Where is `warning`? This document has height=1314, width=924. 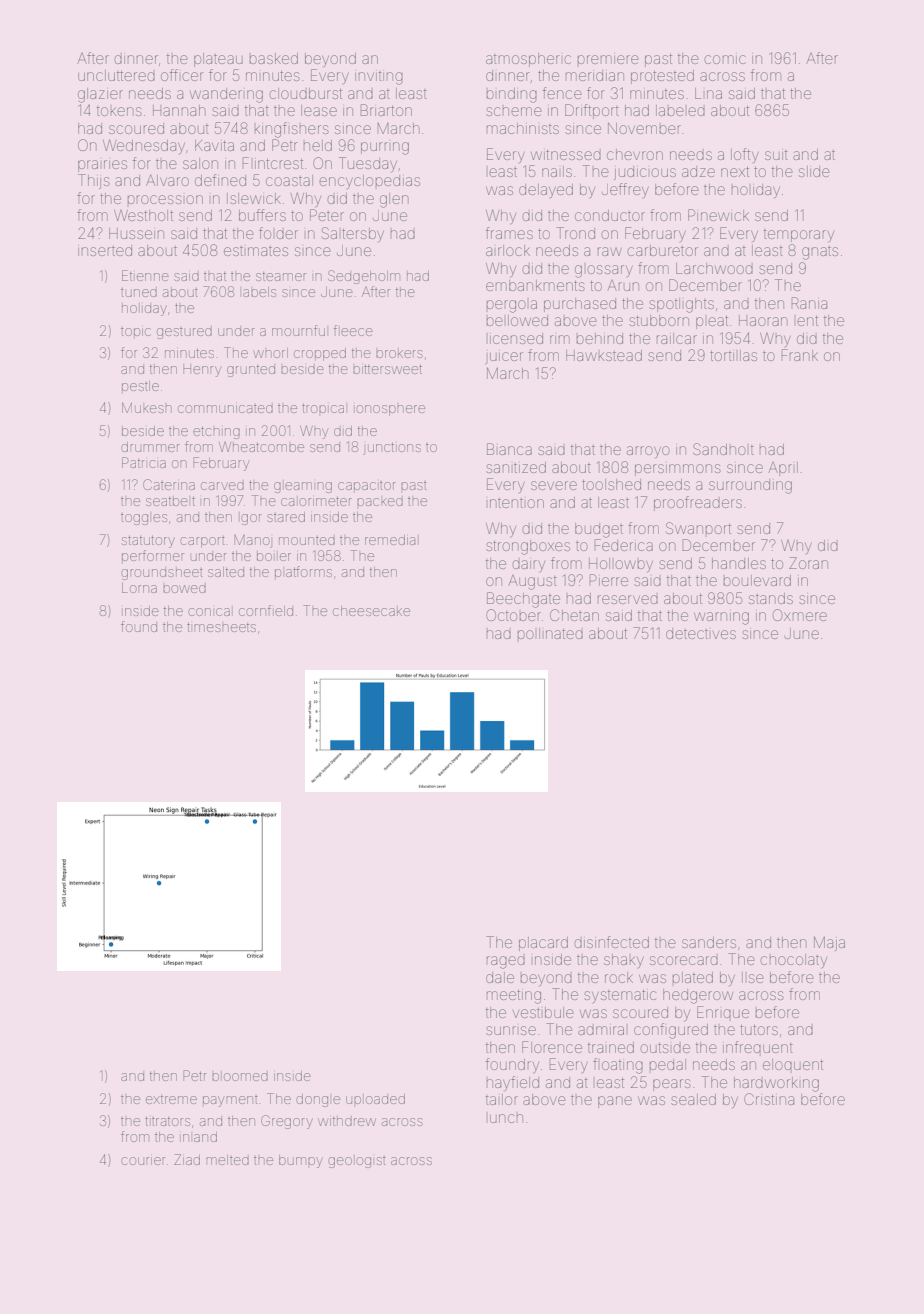 warning is located at coordinates (721, 618).
